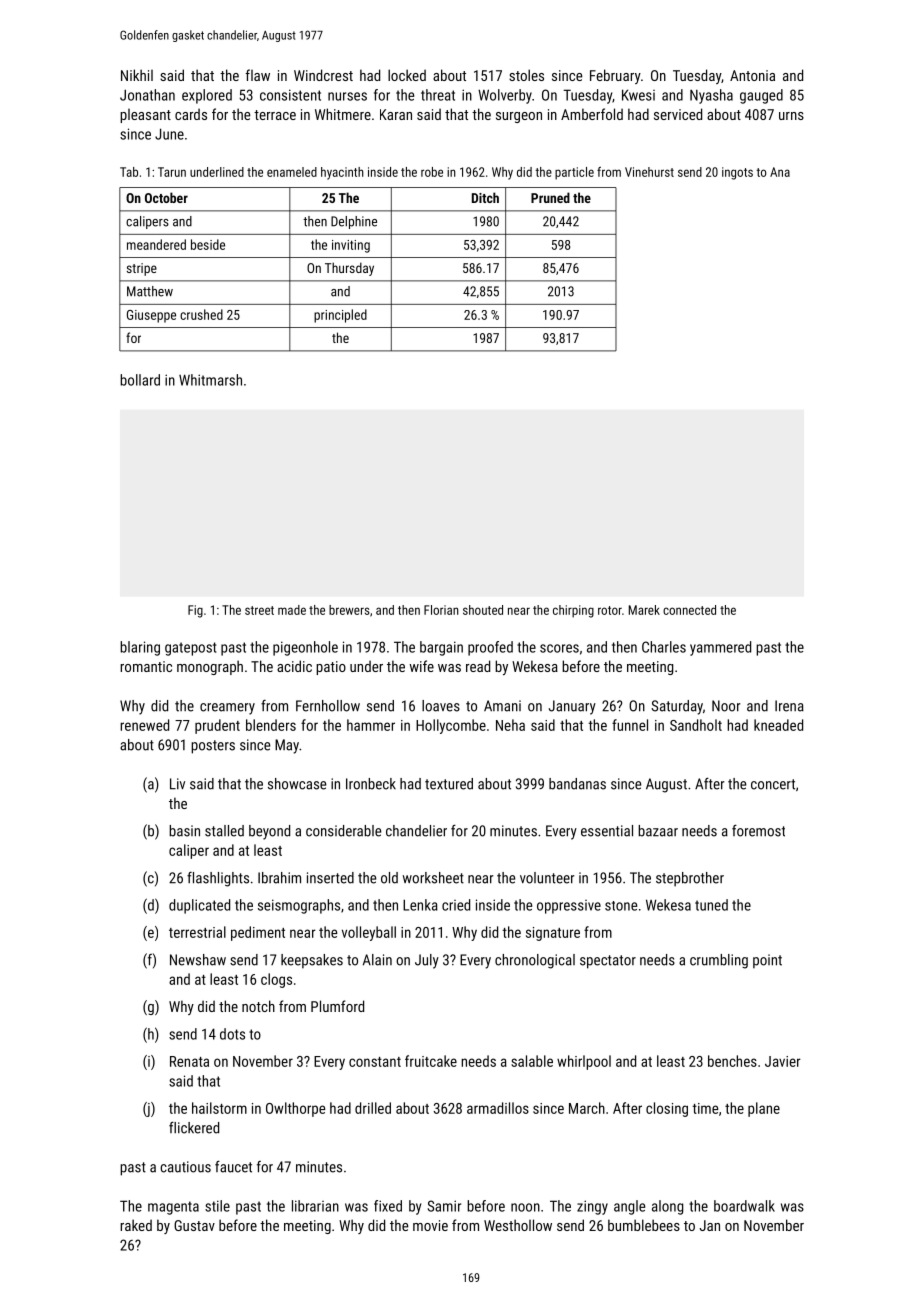 The height and width of the document is (1308, 924). Describe the element at coordinates (136, 1225) in the document. I see `raked` at that location.
